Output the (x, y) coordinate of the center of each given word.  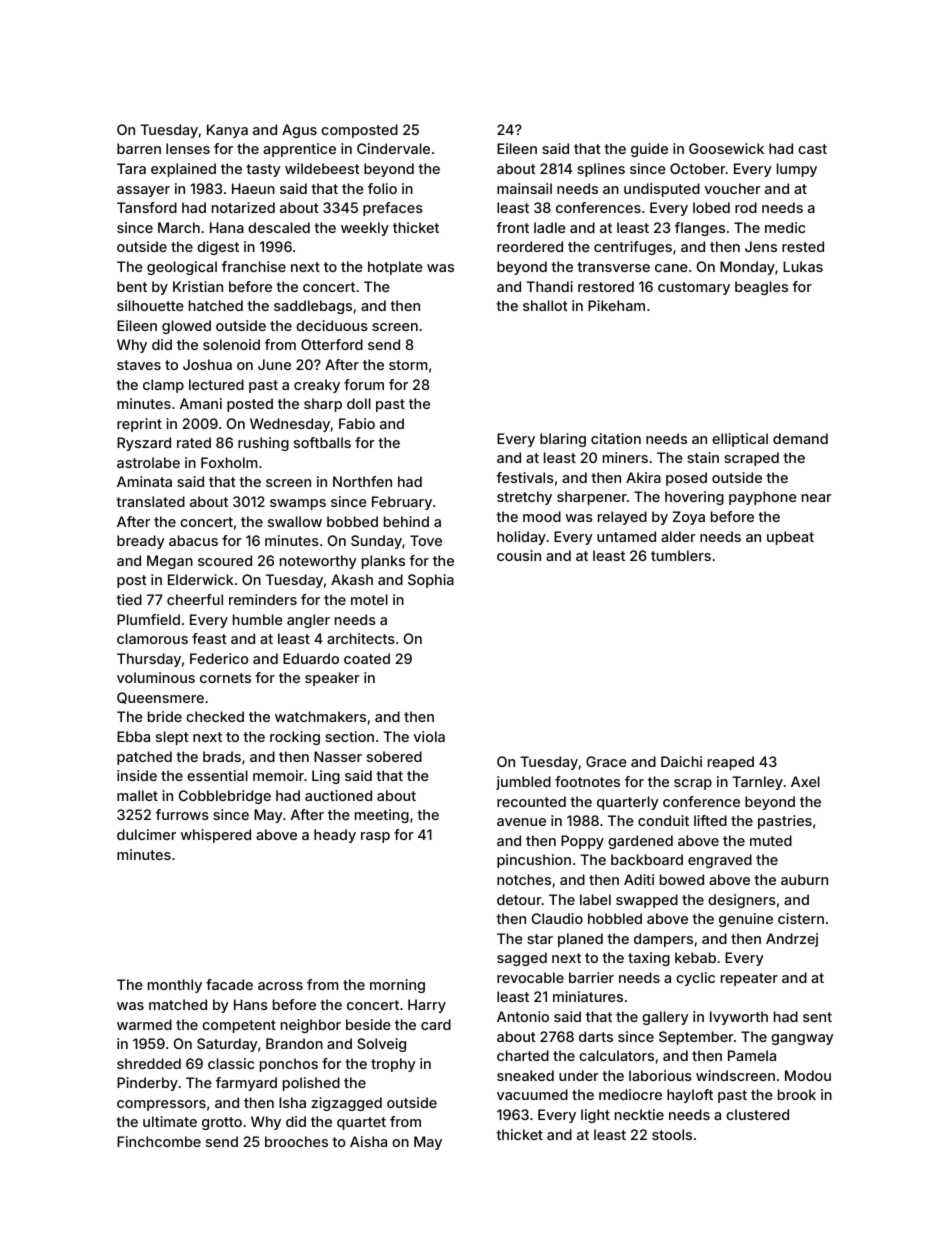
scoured (225, 560)
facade (229, 984)
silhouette (150, 305)
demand (800, 438)
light (595, 1116)
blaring (563, 440)
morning (397, 986)
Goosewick (726, 148)
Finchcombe (159, 1141)
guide (649, 150)
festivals (525, 477)
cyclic (695, 979)
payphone (763, 498)
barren (139, 148)
